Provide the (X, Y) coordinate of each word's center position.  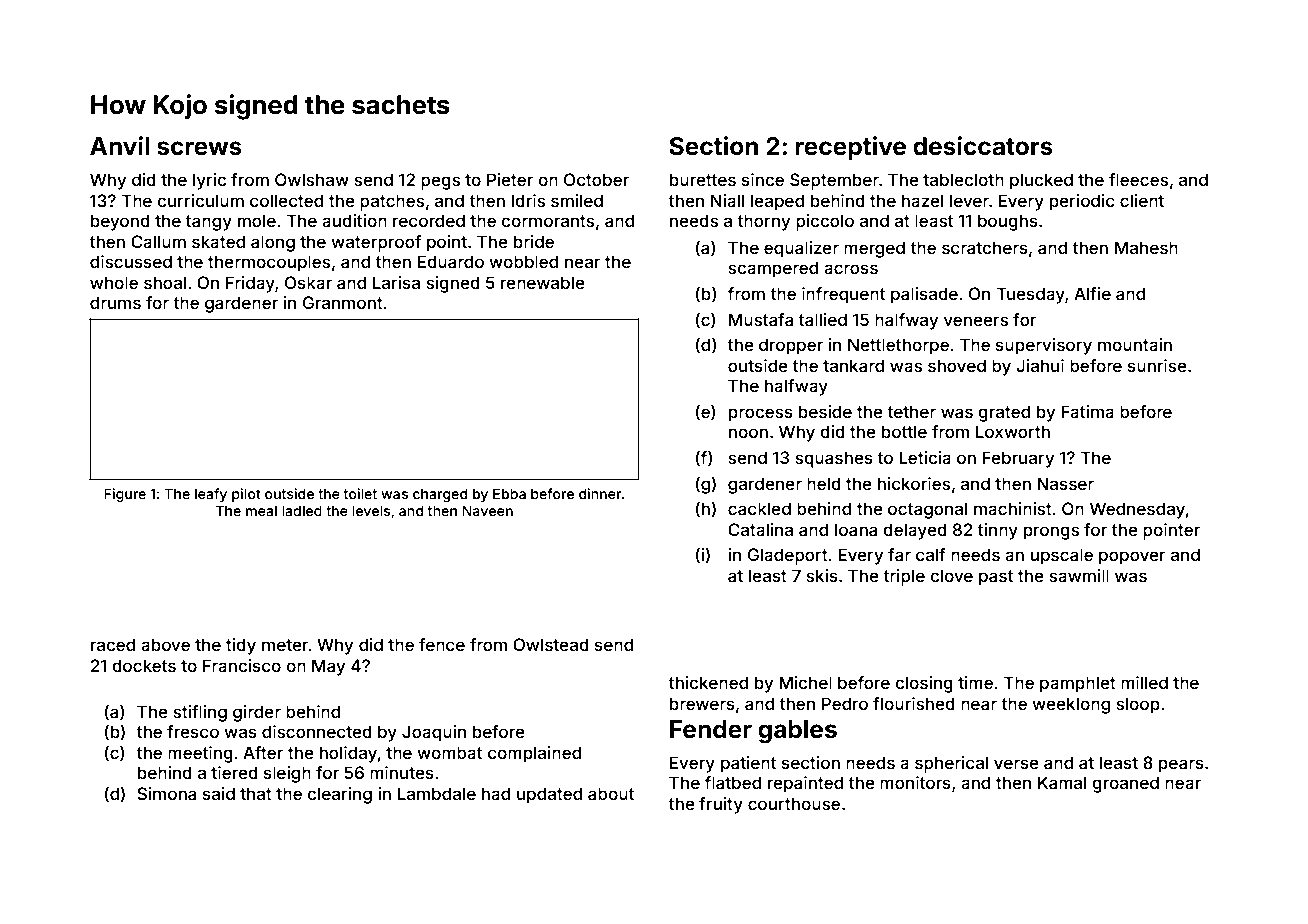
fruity (721, 805)
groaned (1125, 784)
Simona (166, 793)
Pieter (510, 179)
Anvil (119, 145)
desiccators (983, 146)
